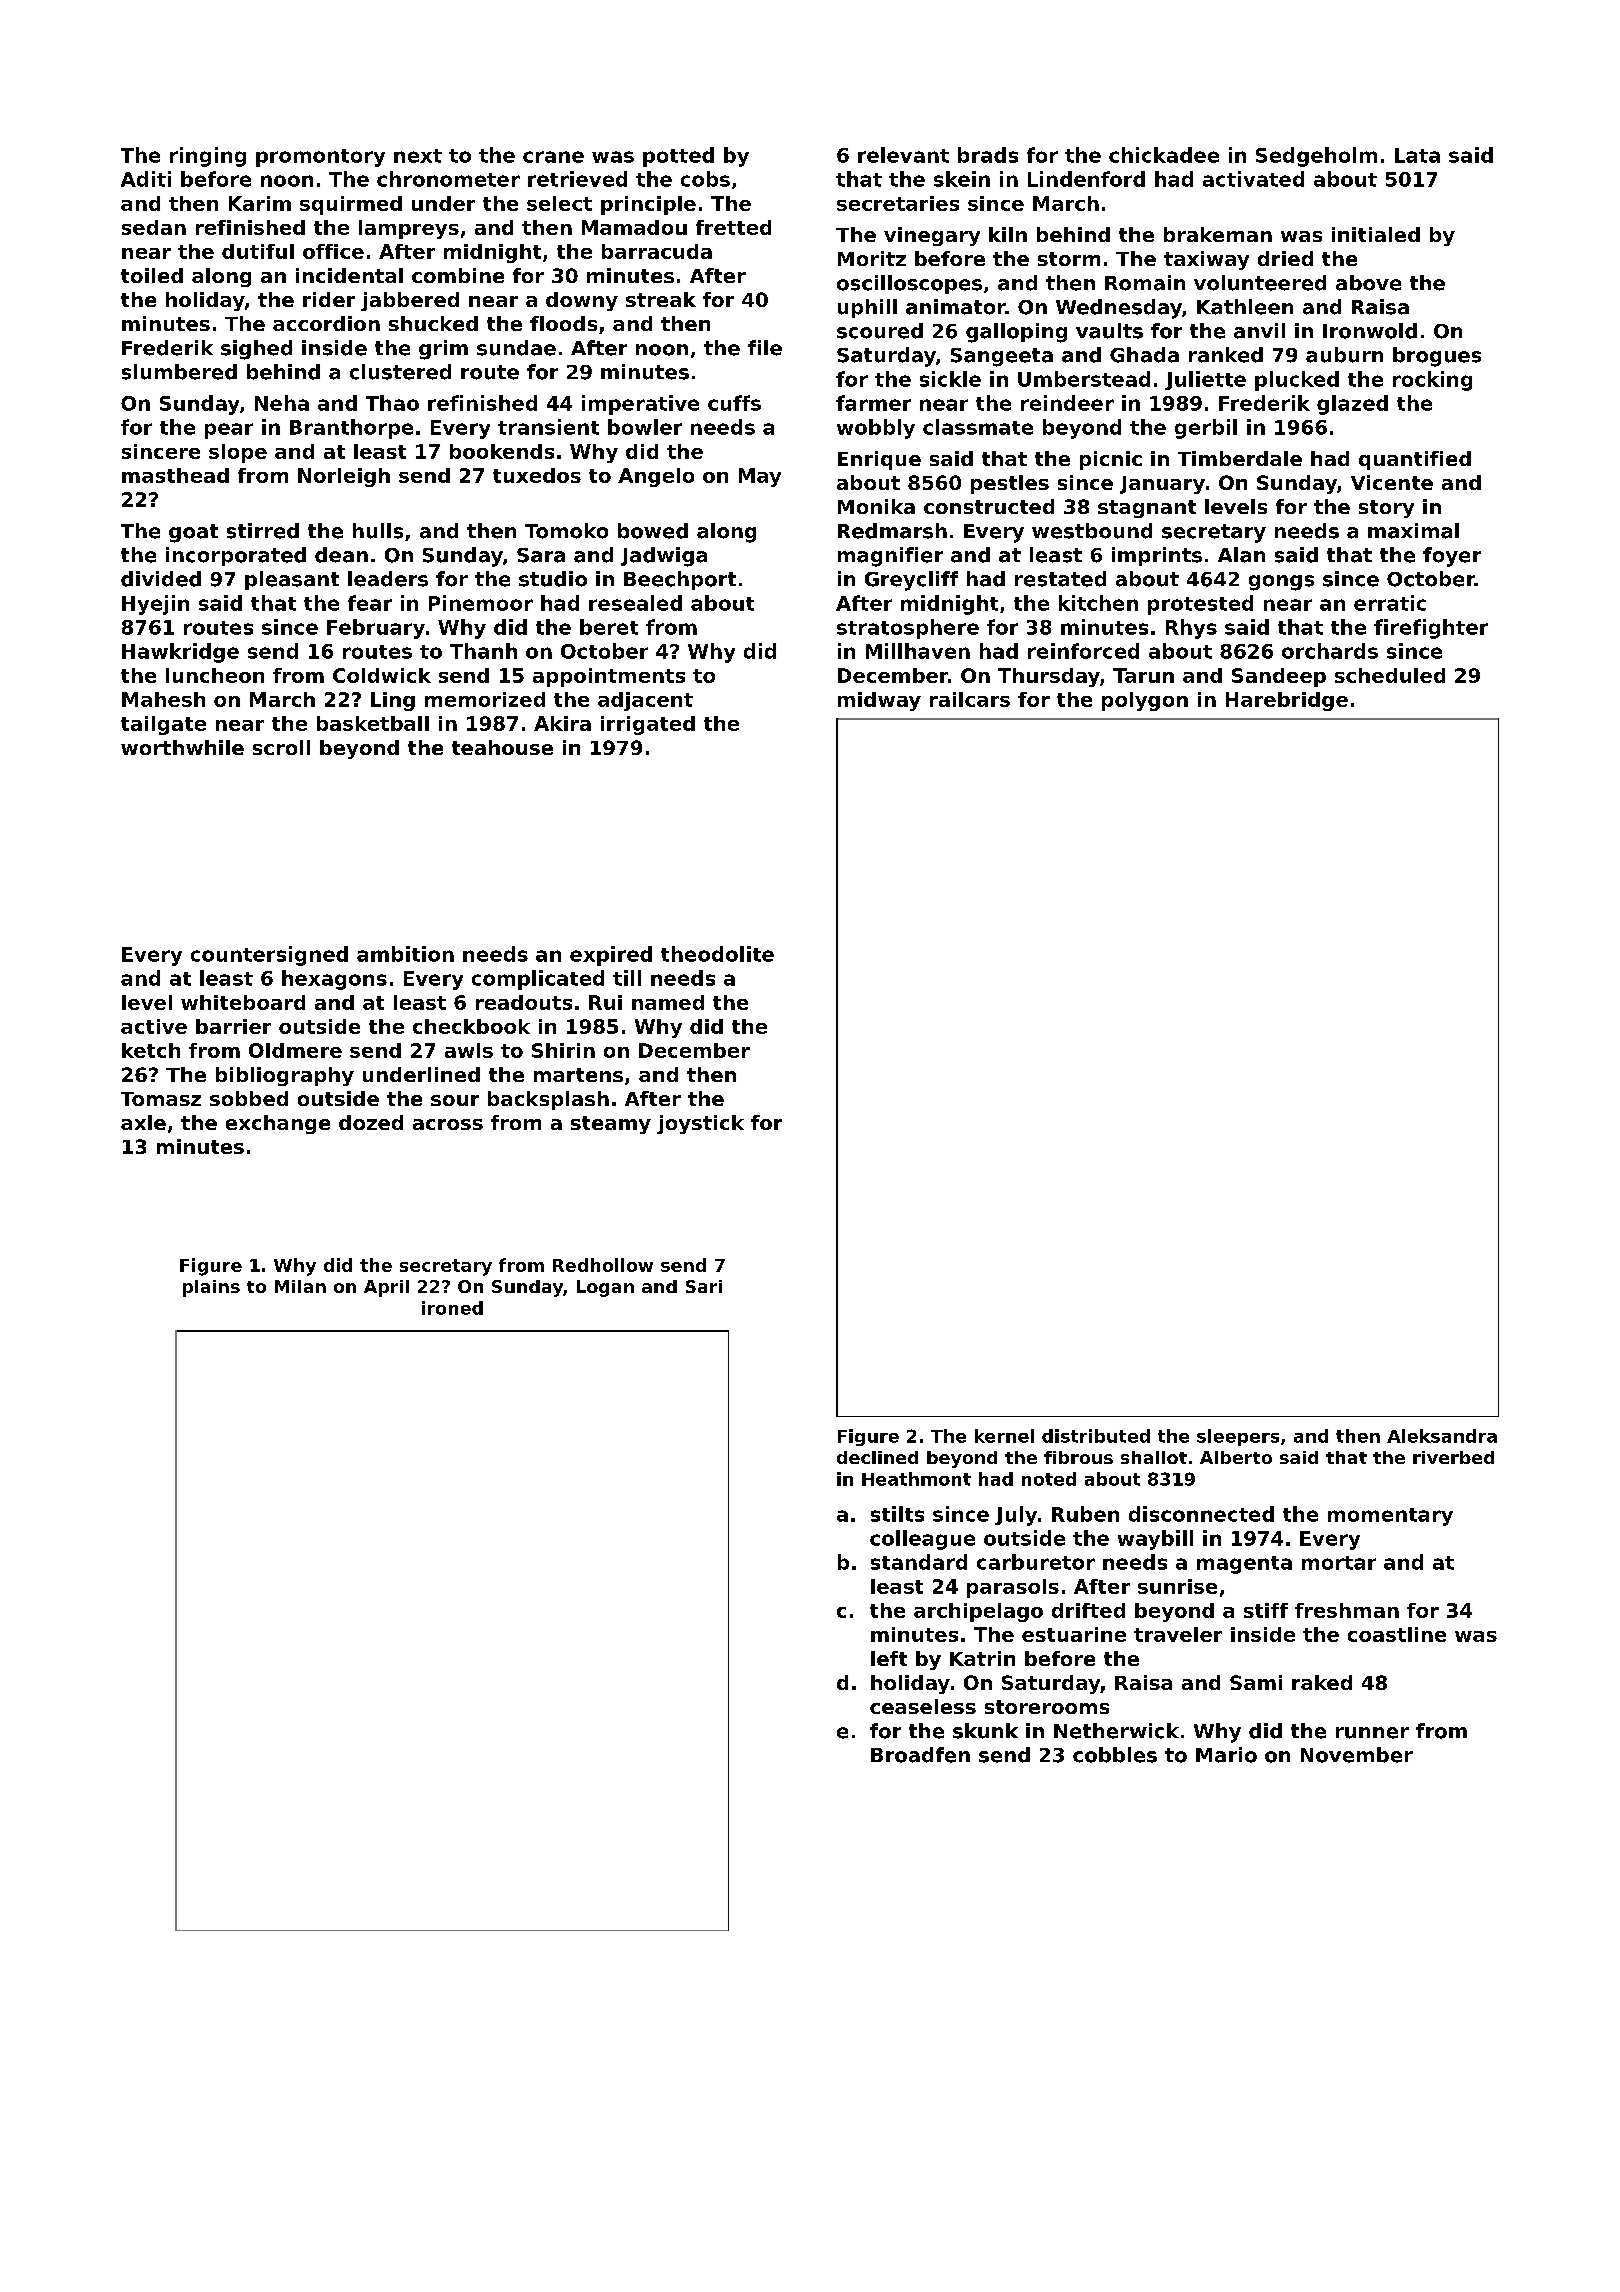 This document has width=1620, height=2292. I want to click on pleasant, so click(292, 580).
